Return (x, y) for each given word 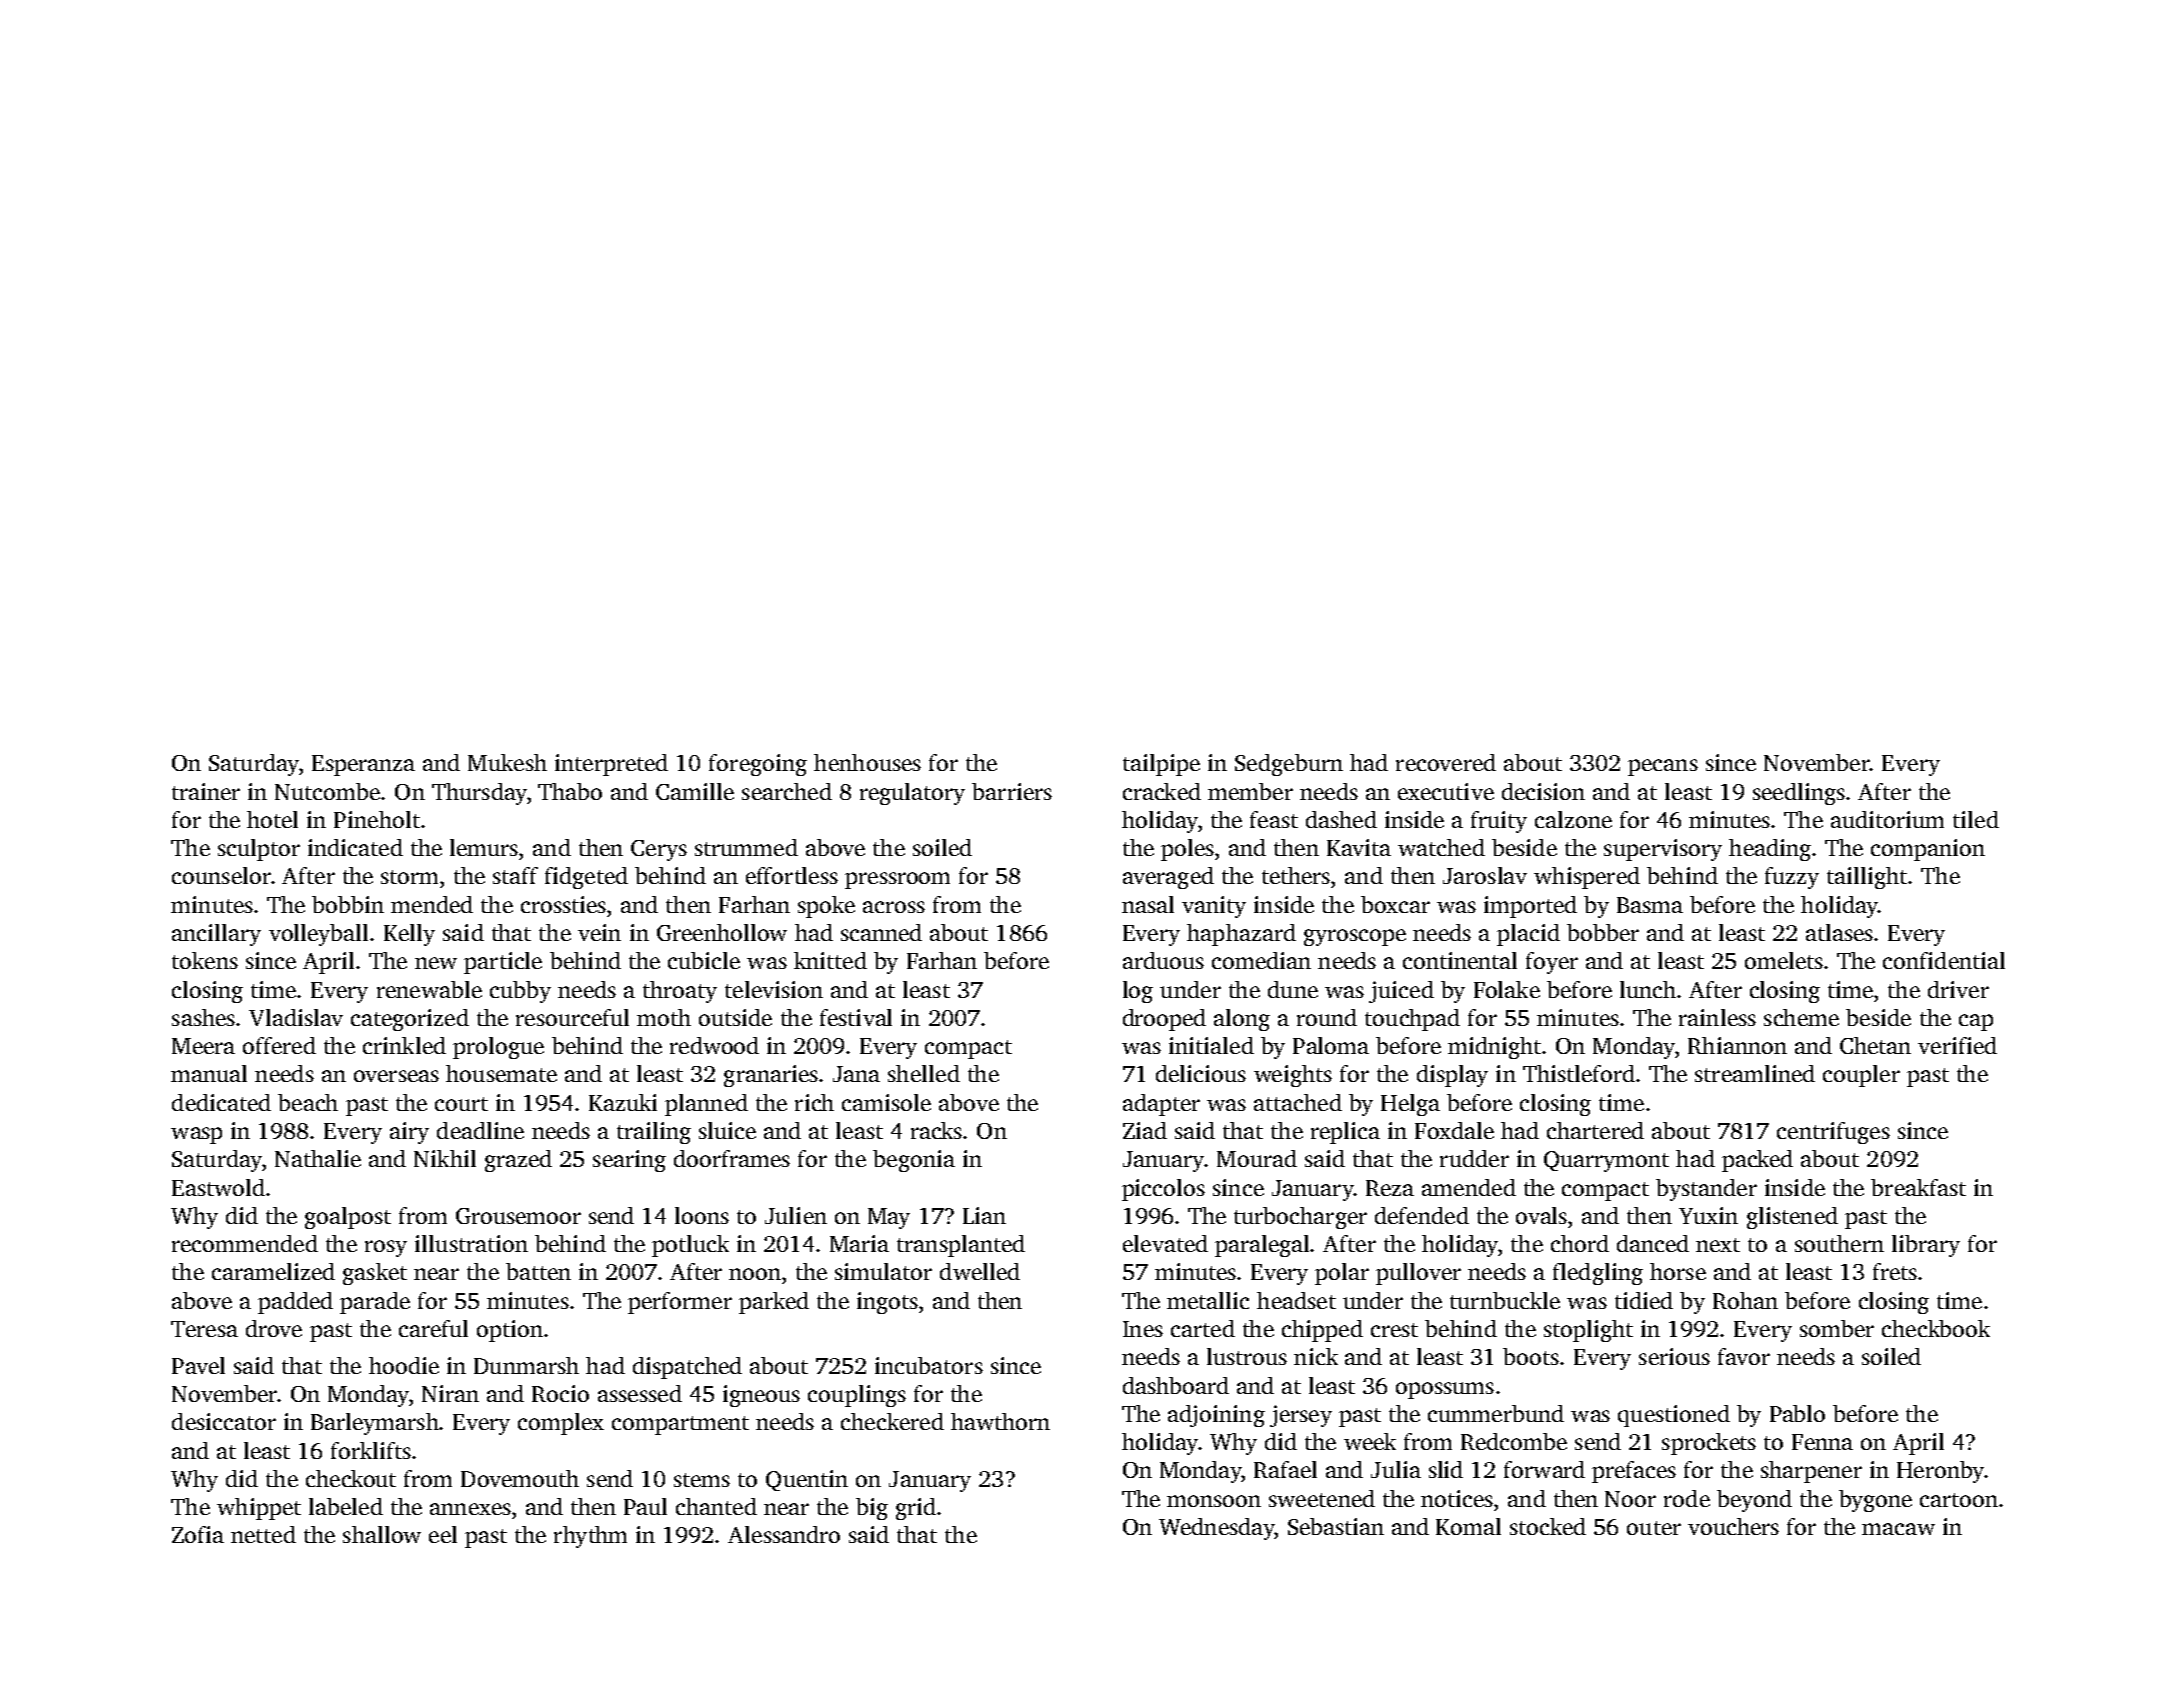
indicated (355, 847)
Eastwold (218, 1187)
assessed (640, 1393)
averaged (1168, 878)
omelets (1784, 960)
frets (1895, 1271)
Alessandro (784, 1534)
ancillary (216, 935)
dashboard (1176, 1385)
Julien (796, 1215)
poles (1187, 850)
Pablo (1797, 1413)
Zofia (198, 1534)
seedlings (1799, 794)
